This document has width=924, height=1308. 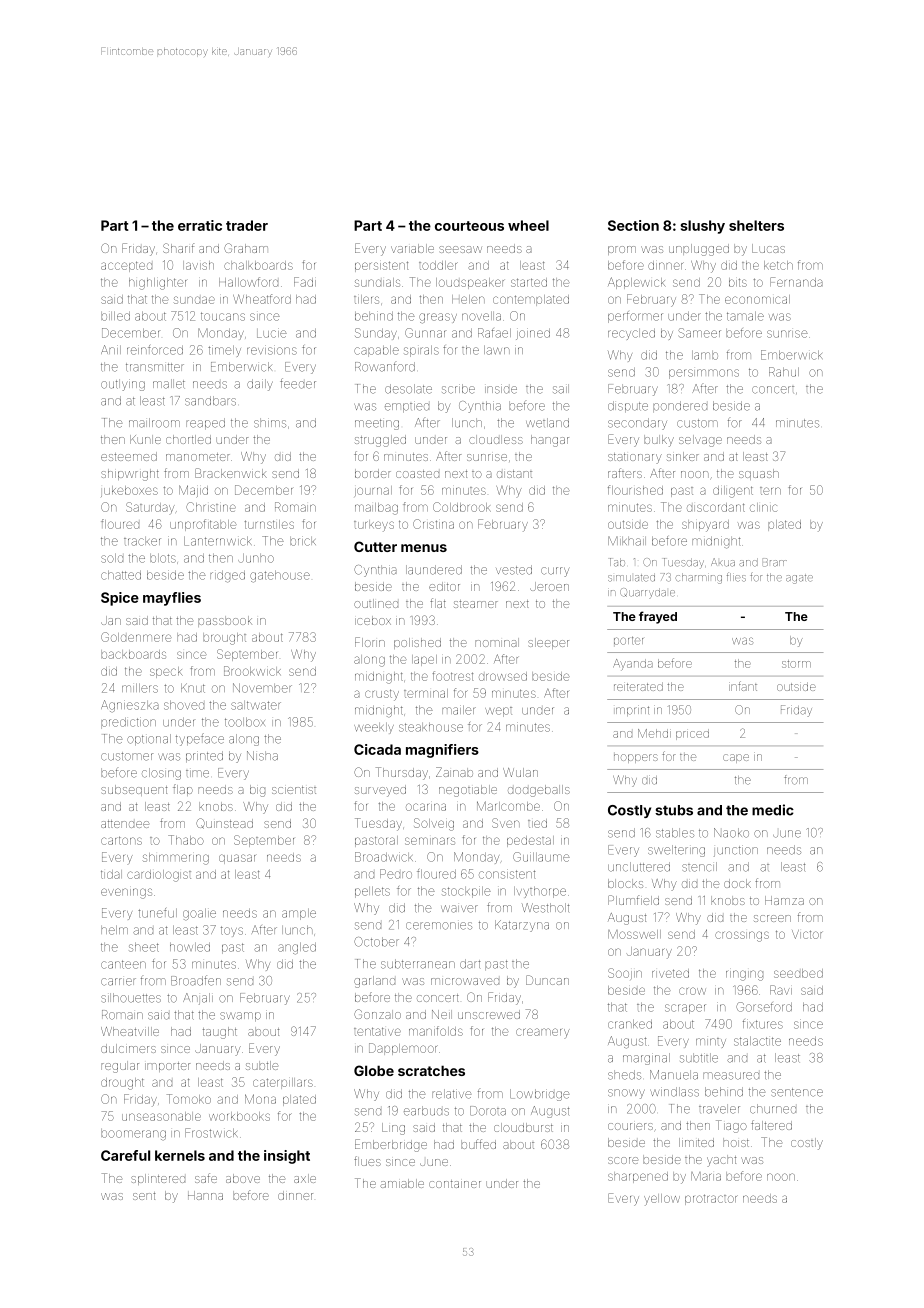 I want to click on dock, so click(x=737, y=883).
